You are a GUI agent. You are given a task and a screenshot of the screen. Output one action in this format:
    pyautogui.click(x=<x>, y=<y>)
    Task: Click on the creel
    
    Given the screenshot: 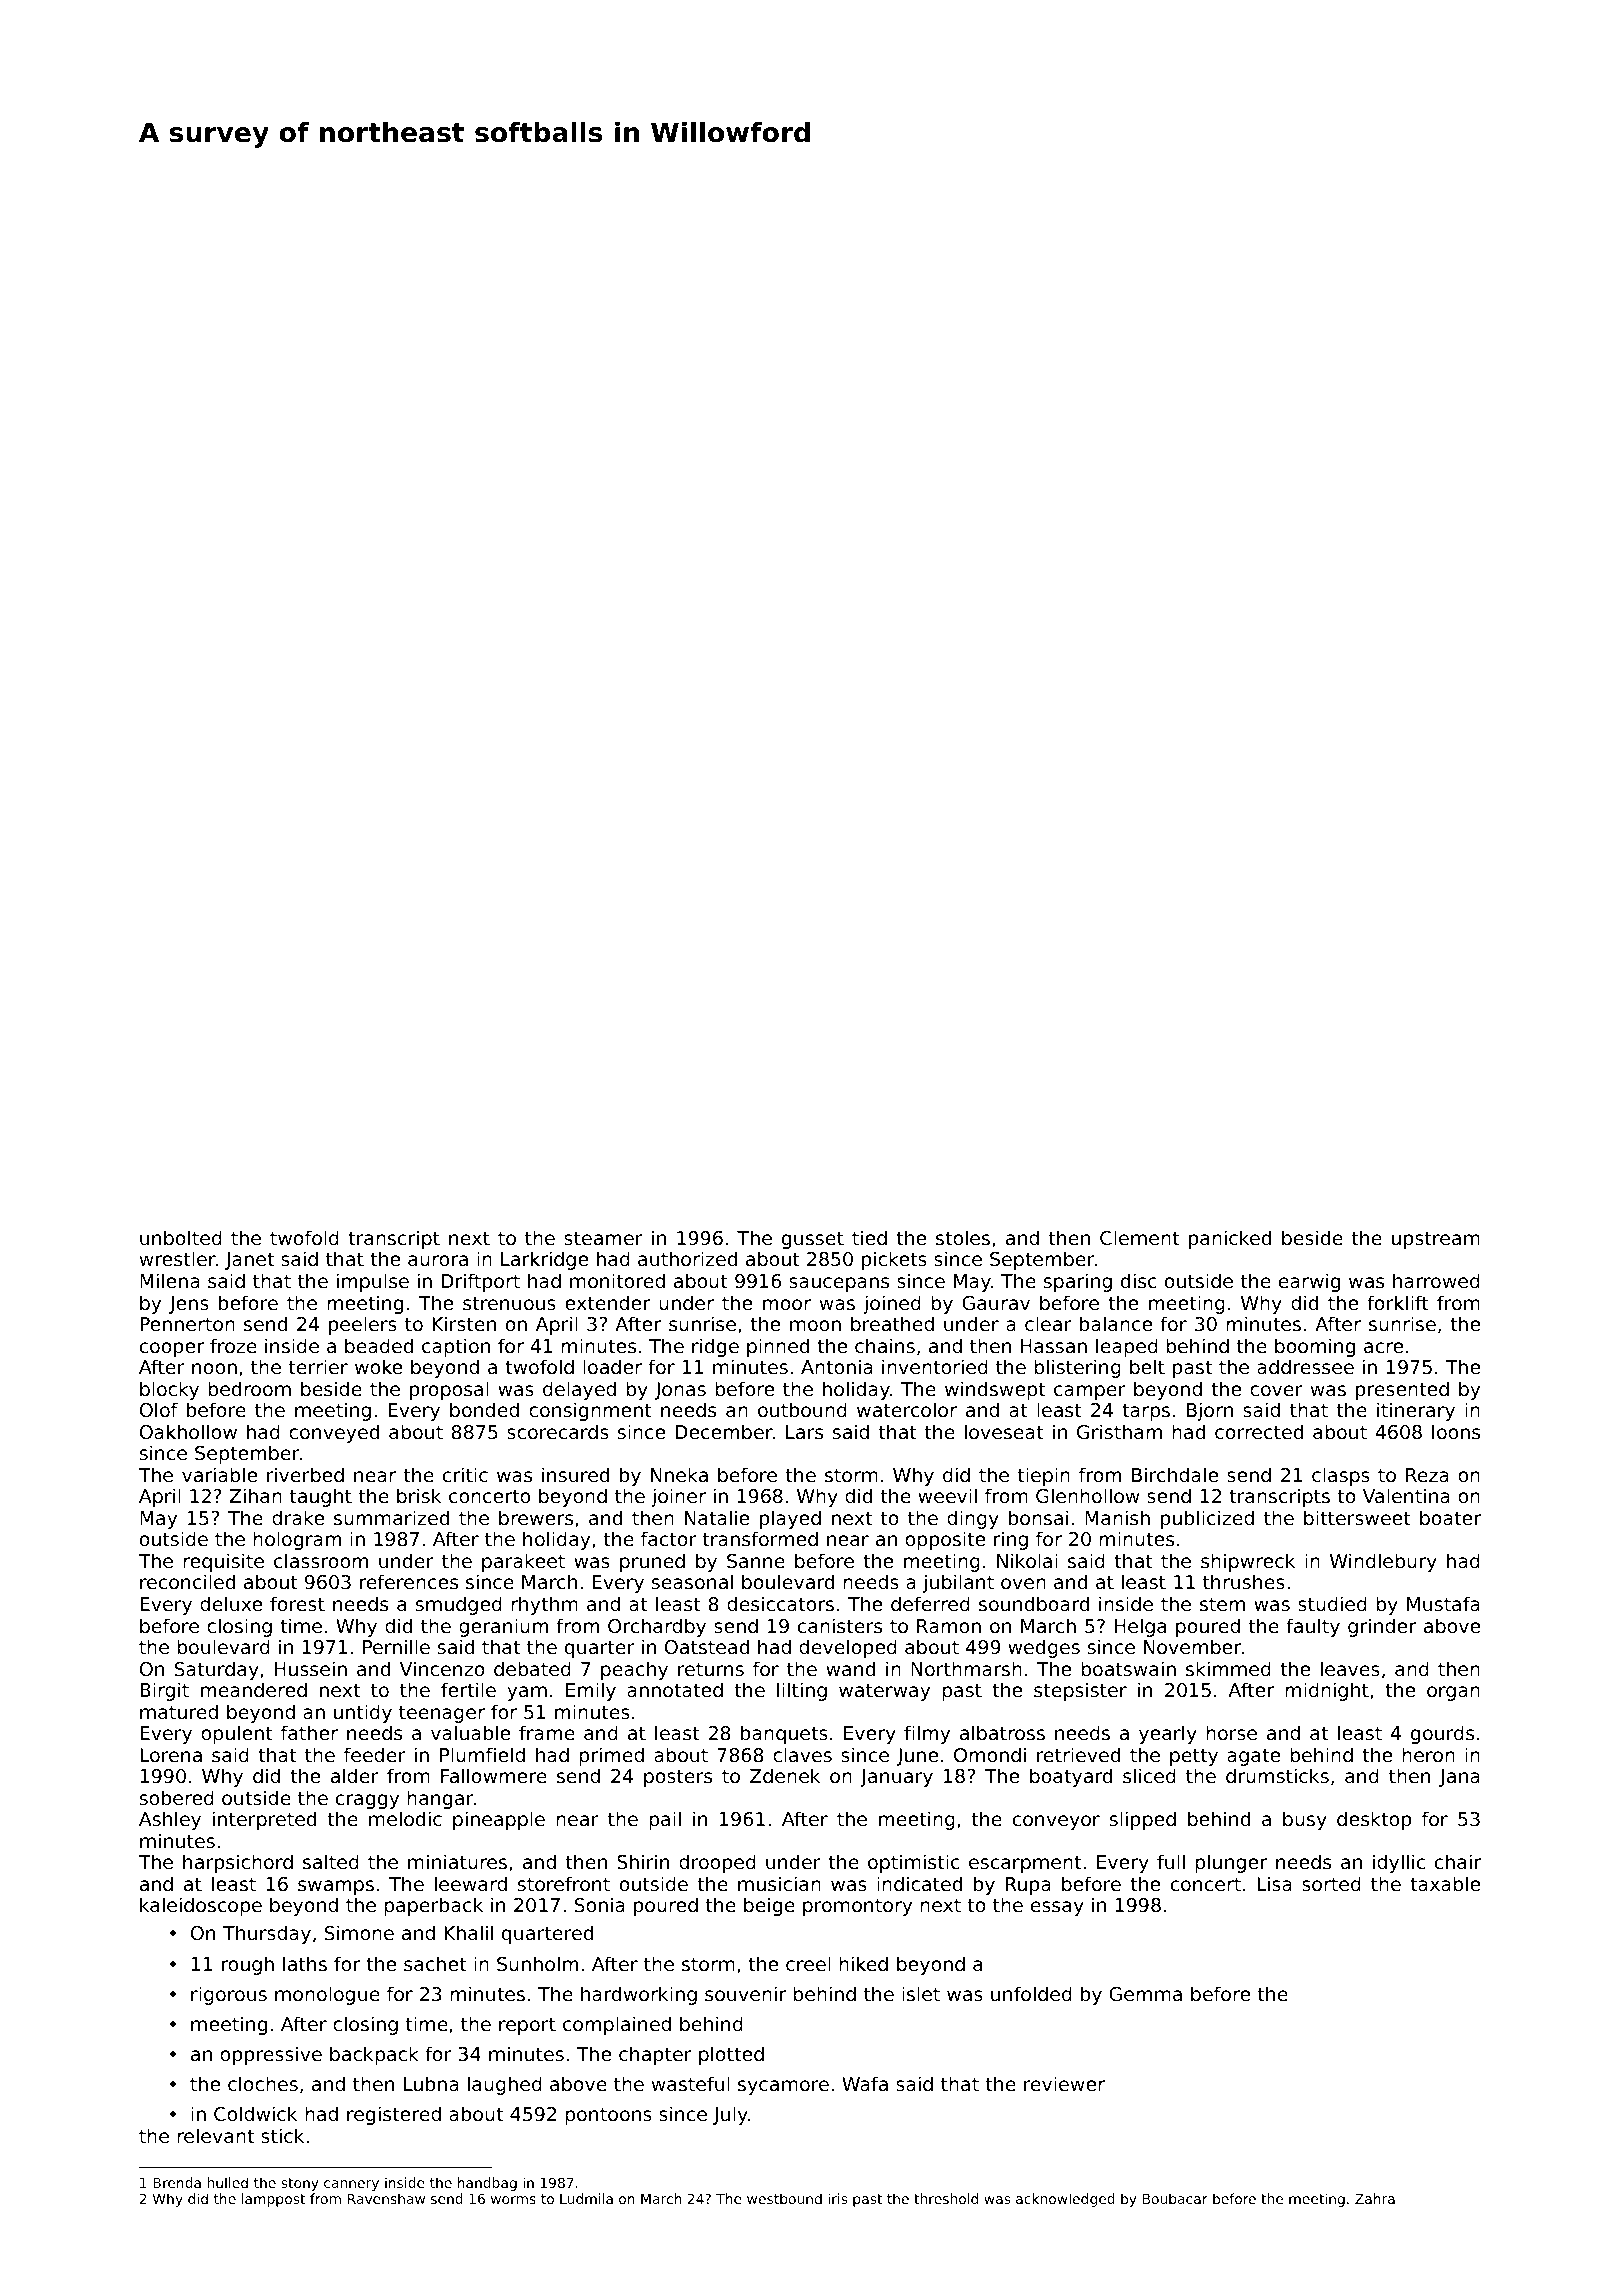 What is the action you would take?
    pyautogui.click(x=808, y=1963)
